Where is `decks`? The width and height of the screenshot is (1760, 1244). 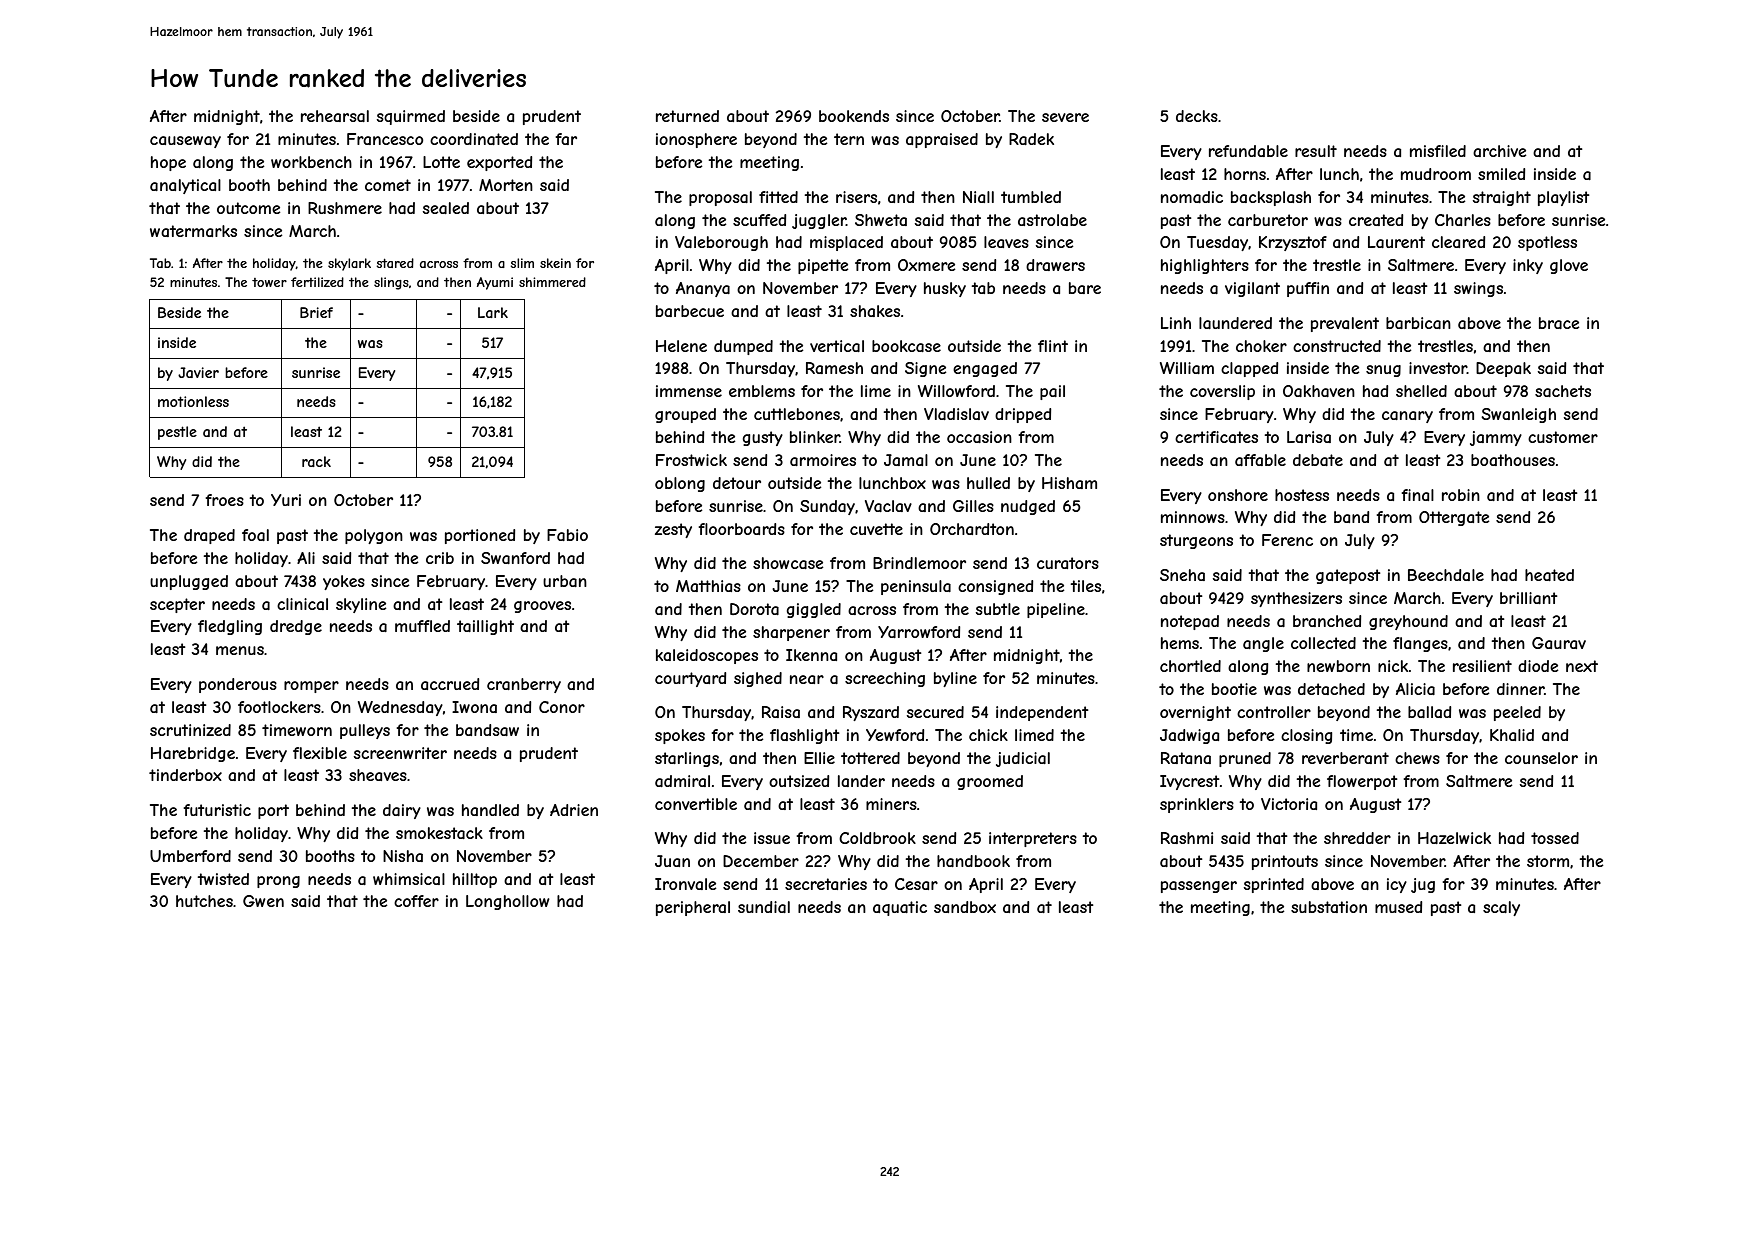 decks is located at coordinates (1197, 116).
